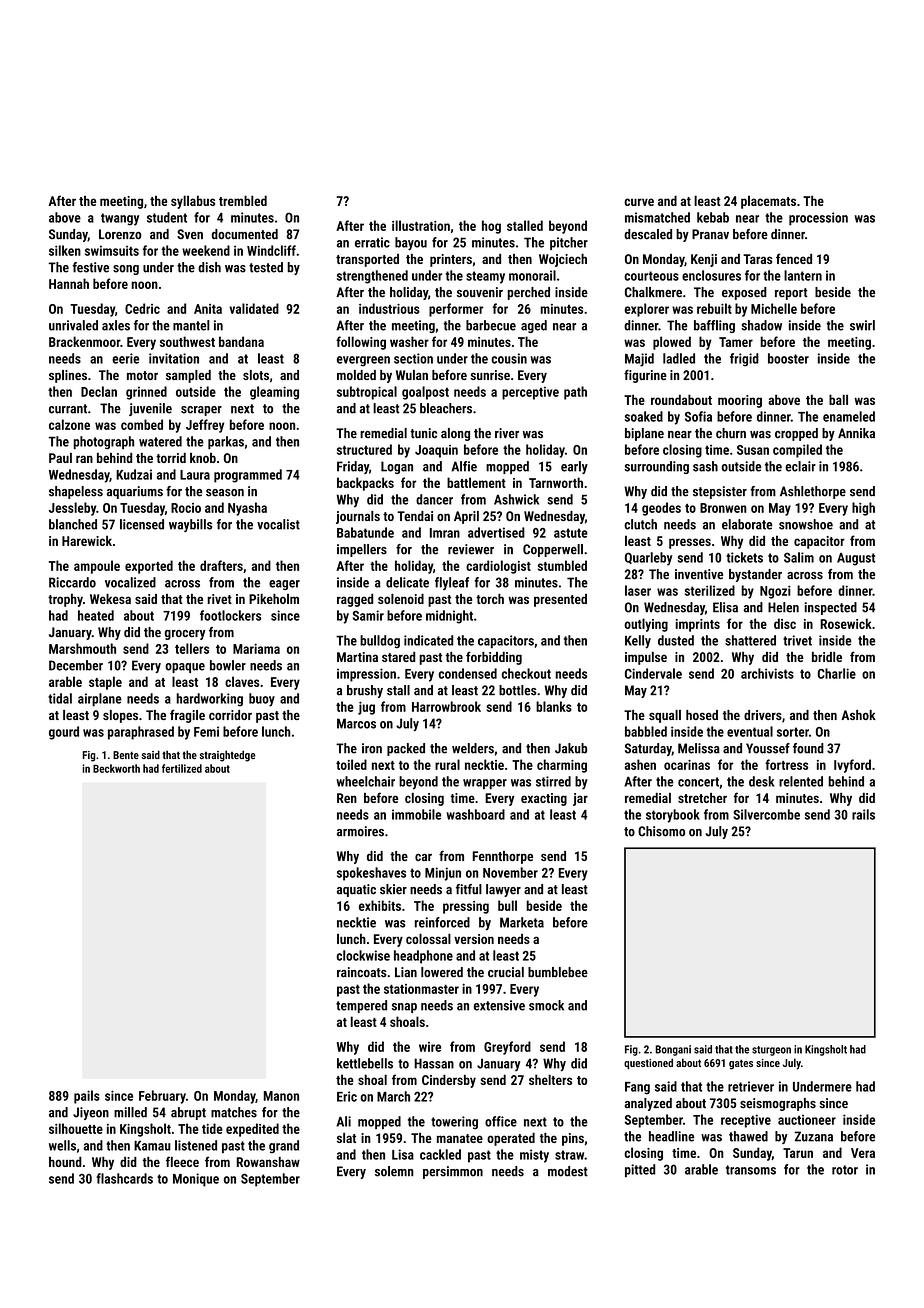 The width and height of the screenshot is (924, 1308). What do you see at coordinates (771, 1051) in the screenshot?
I see `sturgeon` at bounding box center [771, 1051].
